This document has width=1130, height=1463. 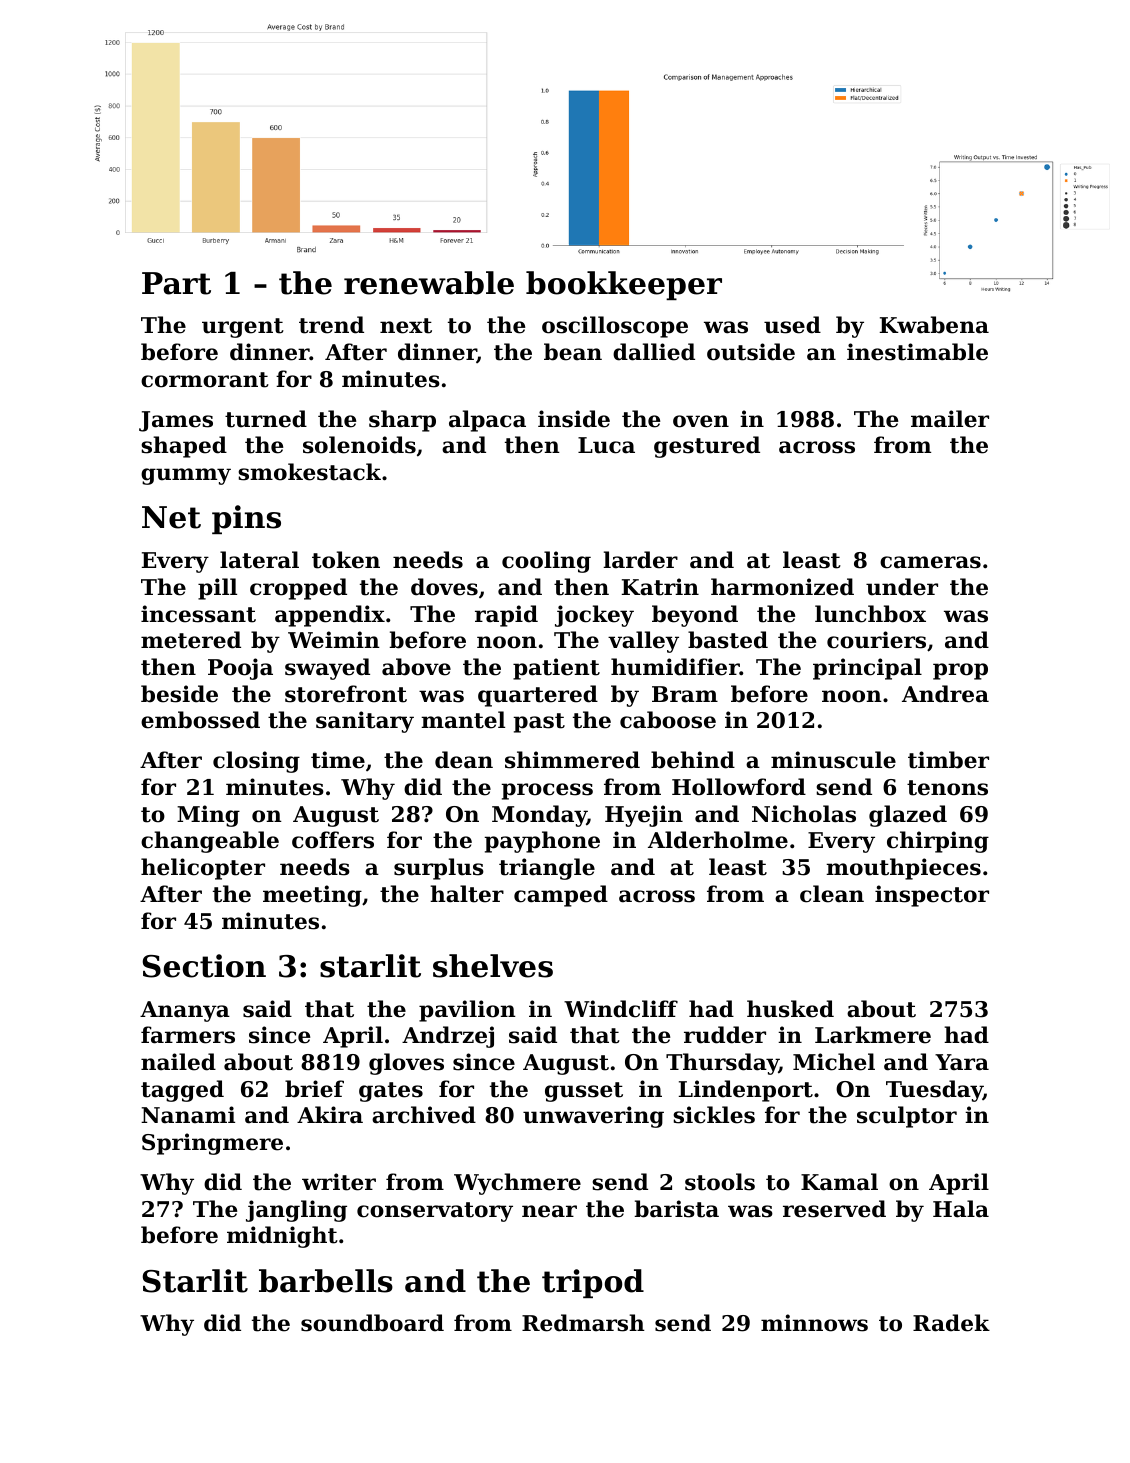 I want to click on bookkeeper, so click(x=624, y=285).
